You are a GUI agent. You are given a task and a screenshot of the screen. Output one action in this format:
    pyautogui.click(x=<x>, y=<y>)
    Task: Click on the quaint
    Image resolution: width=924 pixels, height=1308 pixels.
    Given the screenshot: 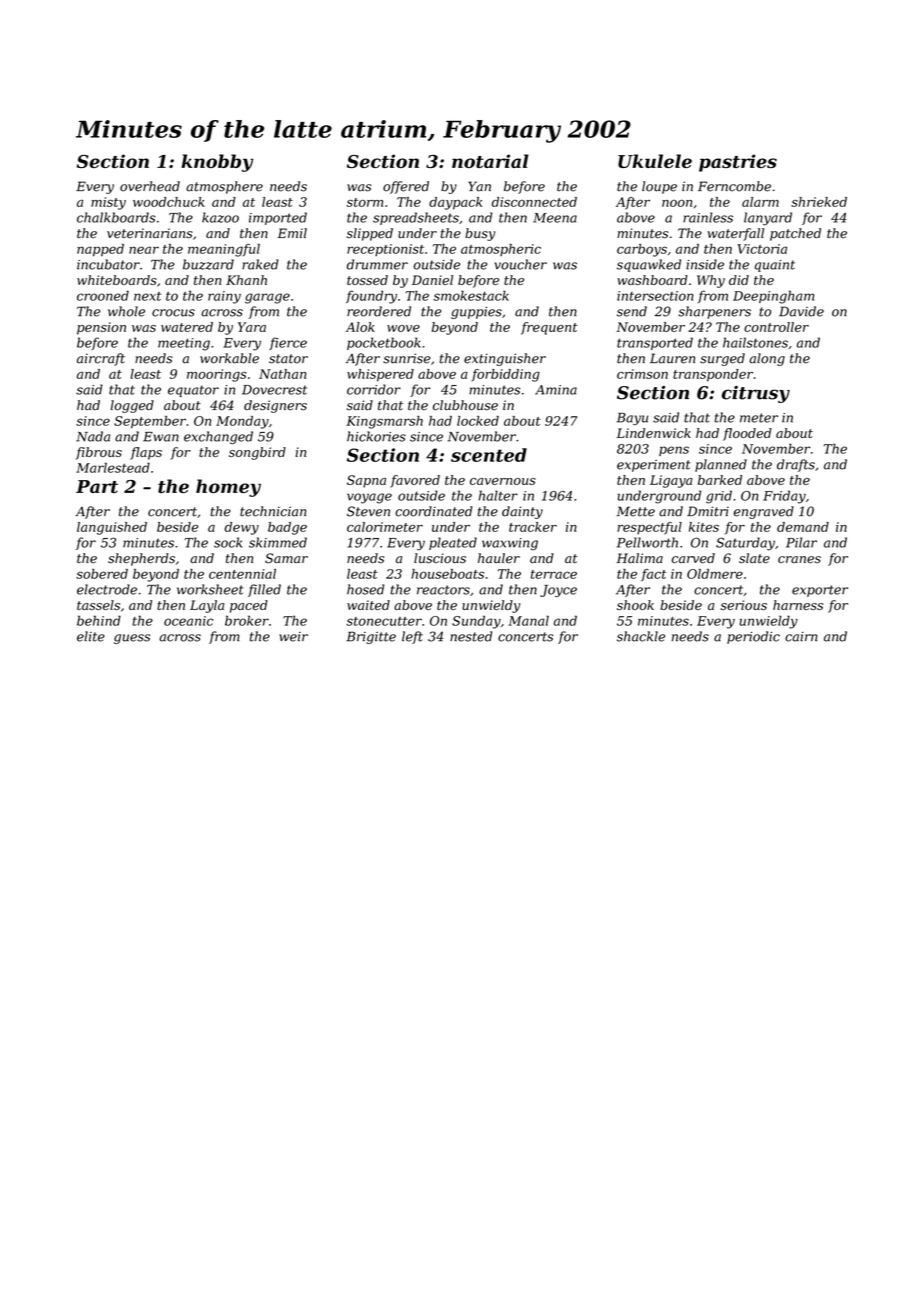 What is the action you would take?
    pyautogui.click(x=775, y=266)
